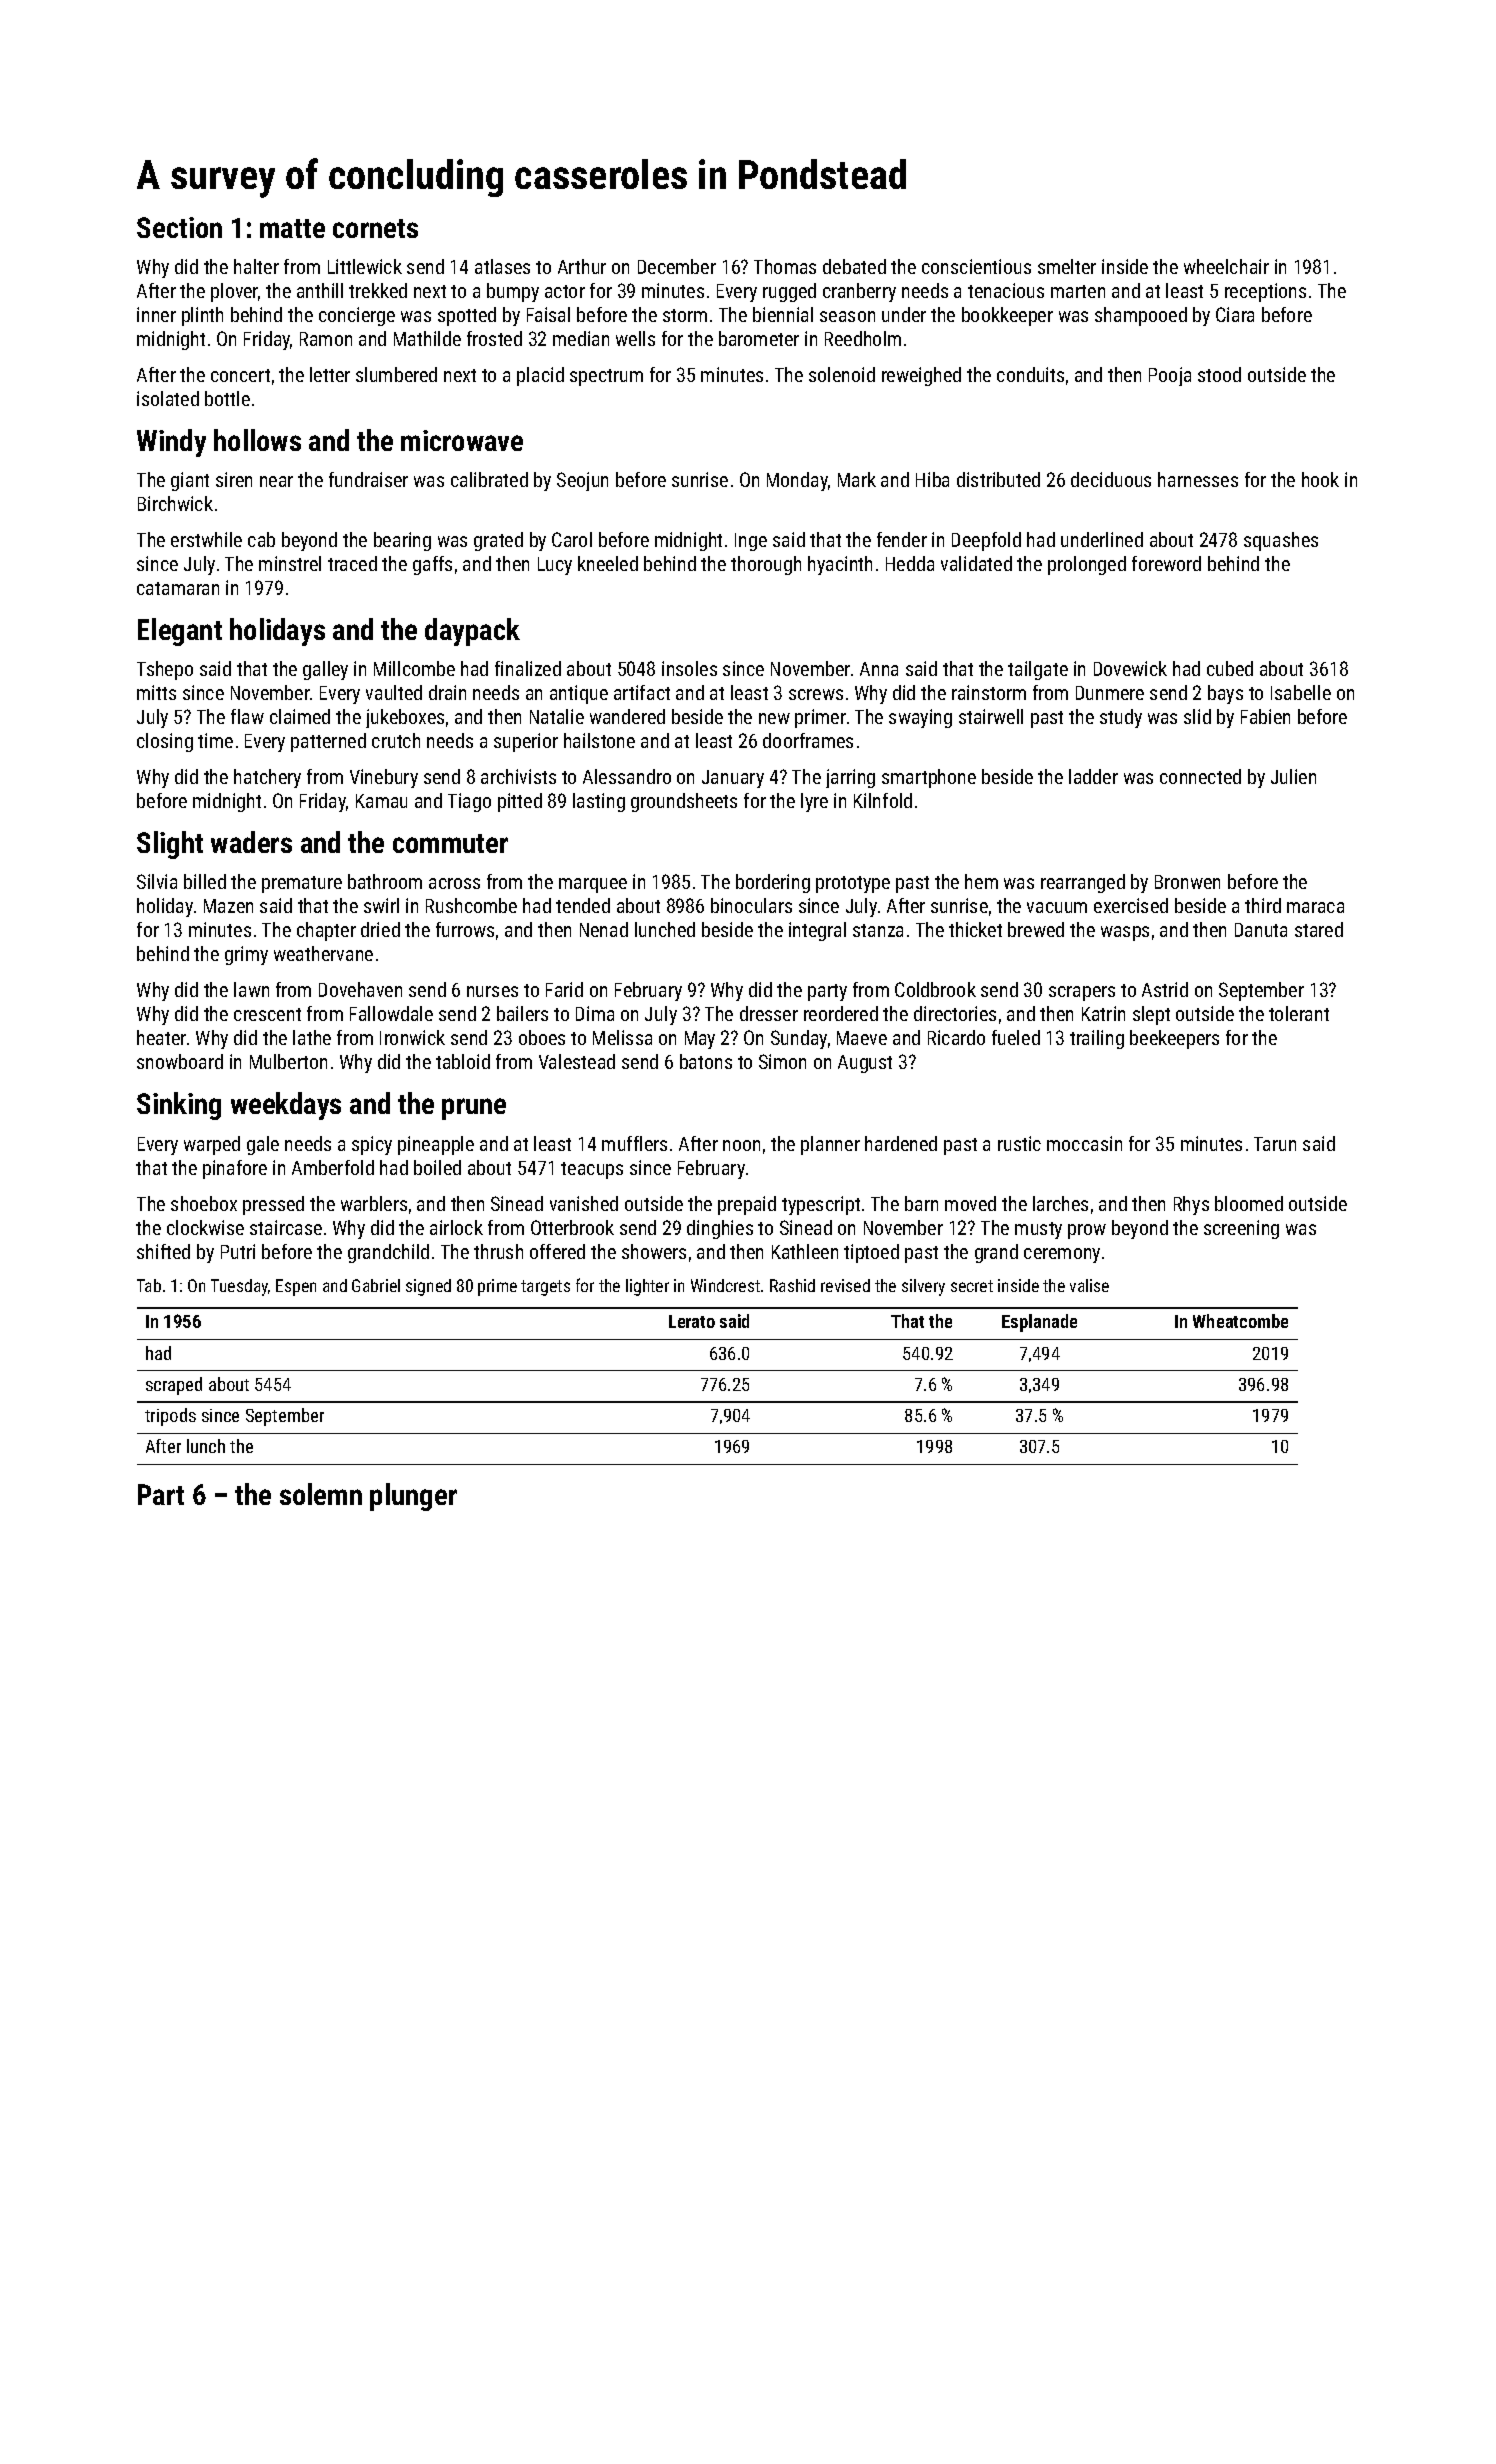  Describe the element at coordinates (582, 266) in the screenshot. I see `Arthur` at that location.
